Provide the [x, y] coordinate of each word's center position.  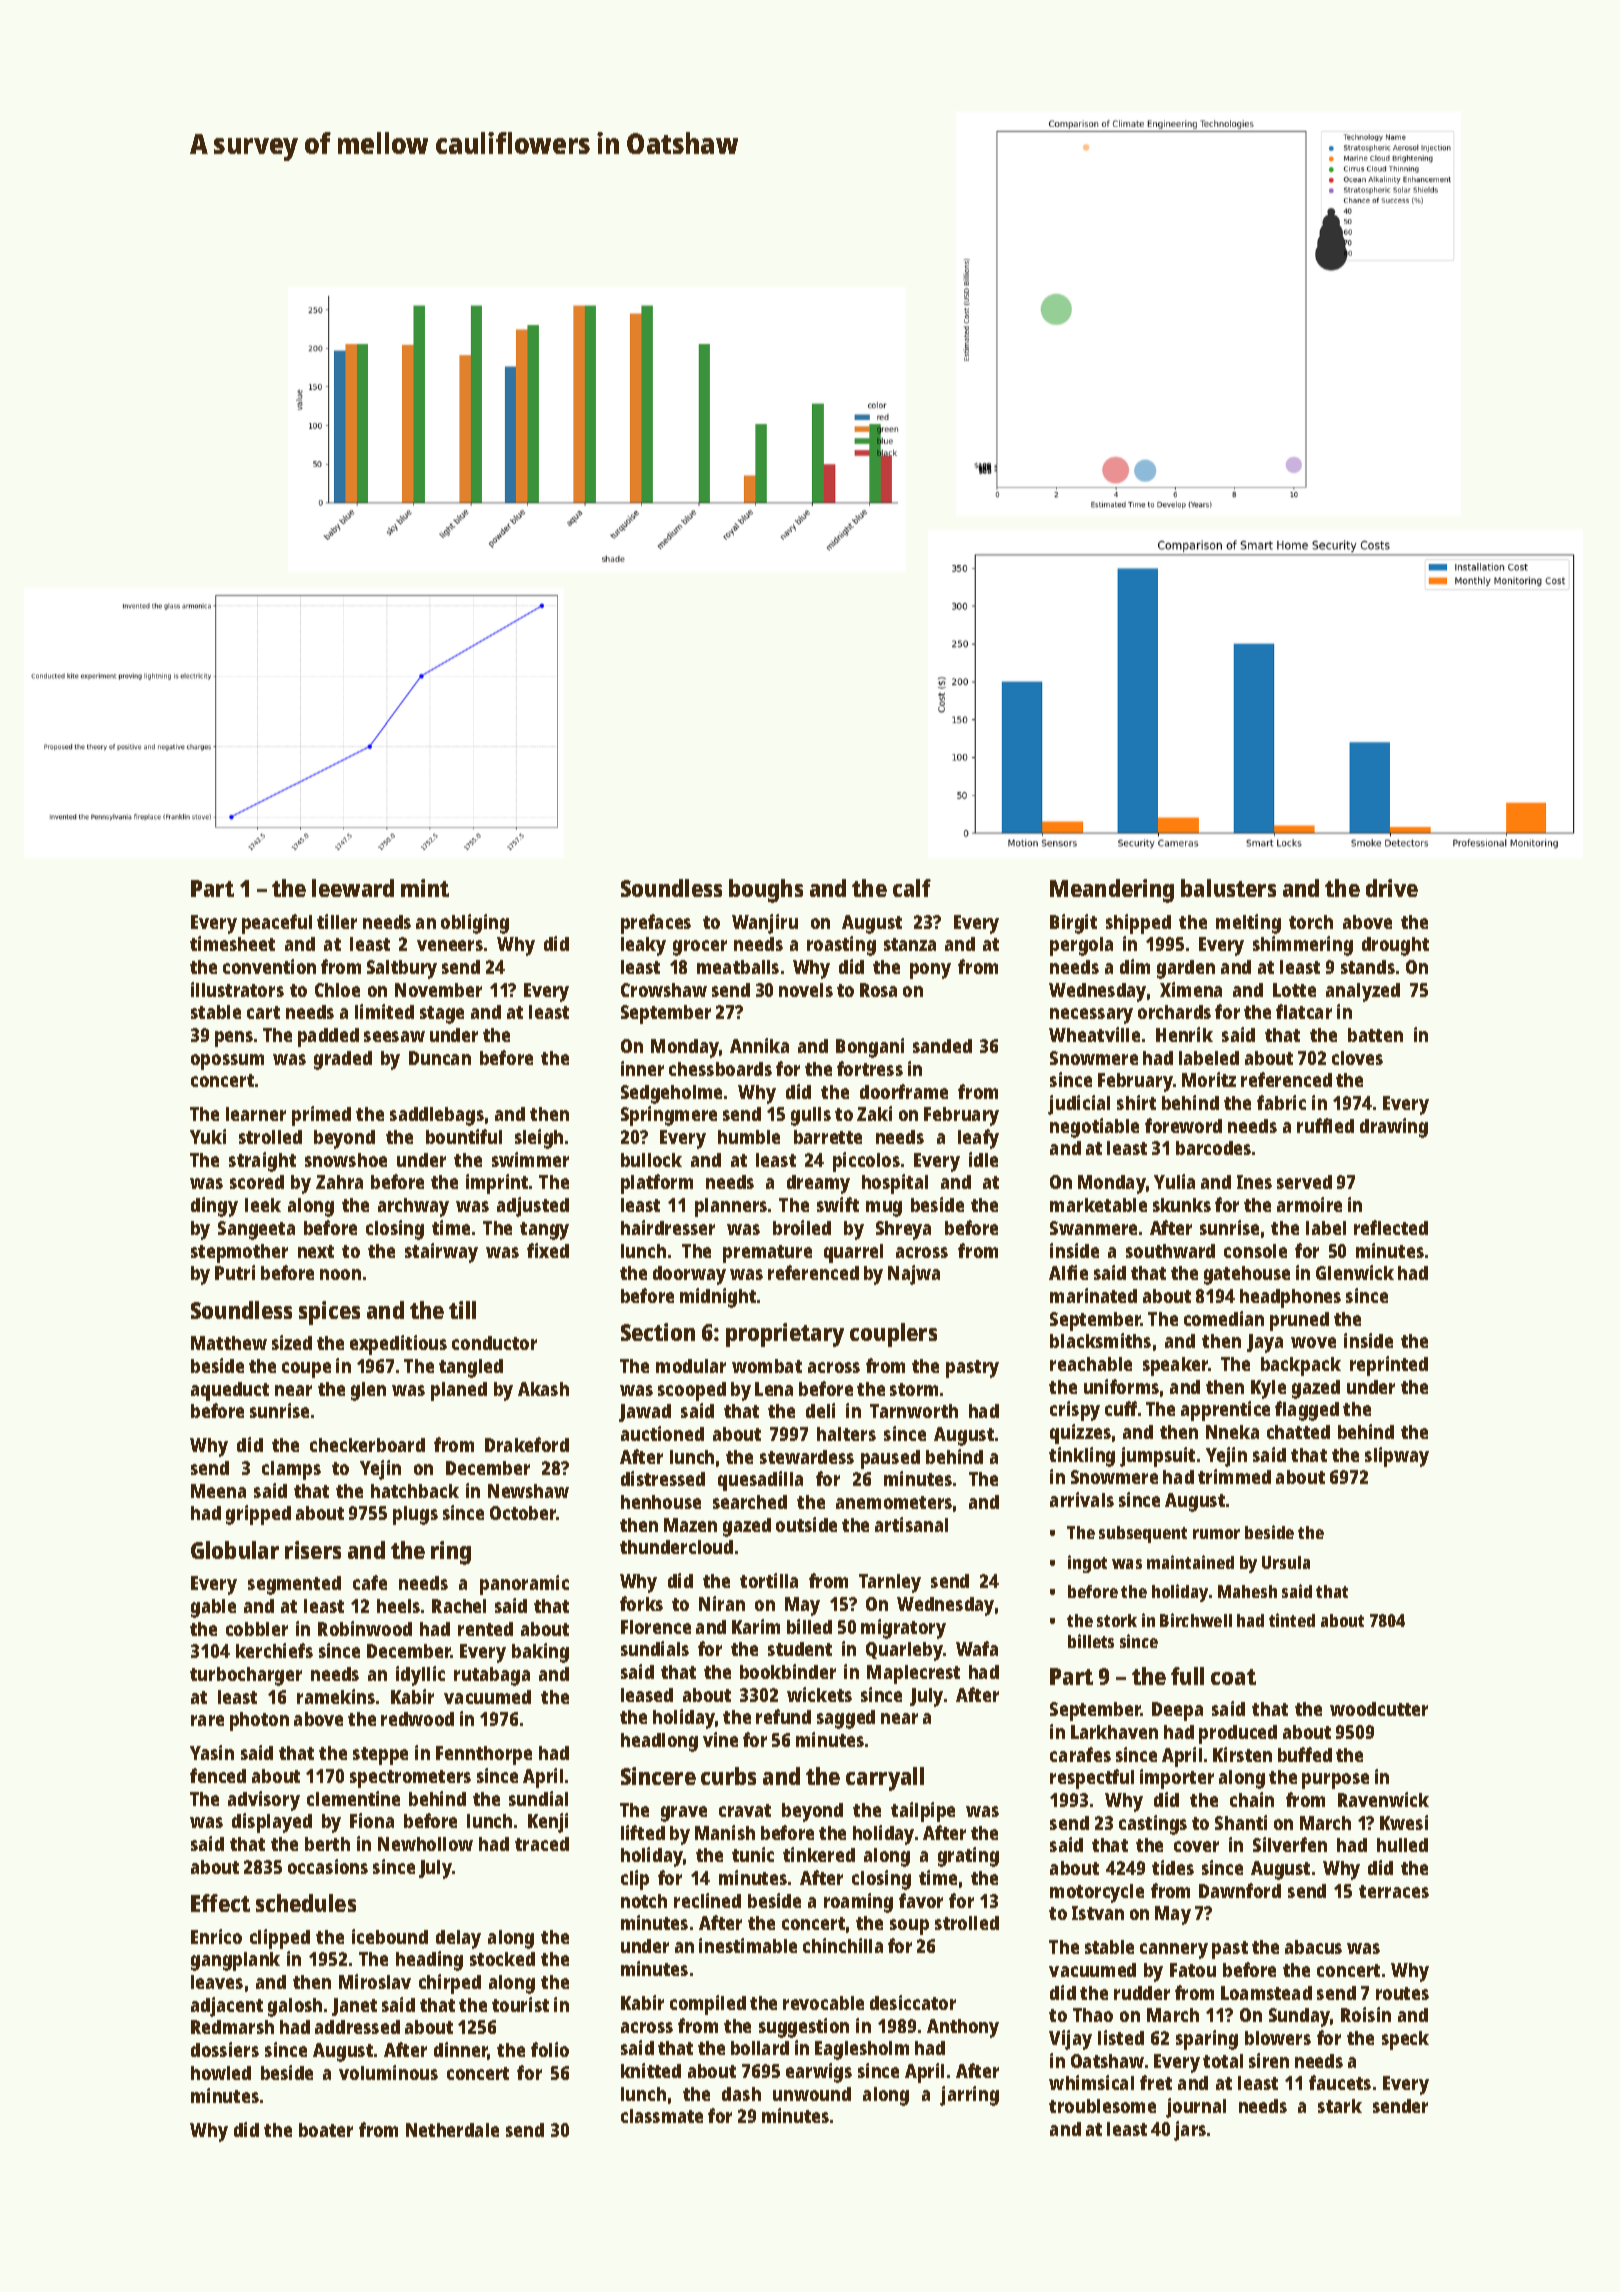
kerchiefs [274, 1650]
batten [1375, 1035]
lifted [643, 1832]
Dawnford [1240, 1890]
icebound [390, 1936]
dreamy [818, 1184]
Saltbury [402, 969]
